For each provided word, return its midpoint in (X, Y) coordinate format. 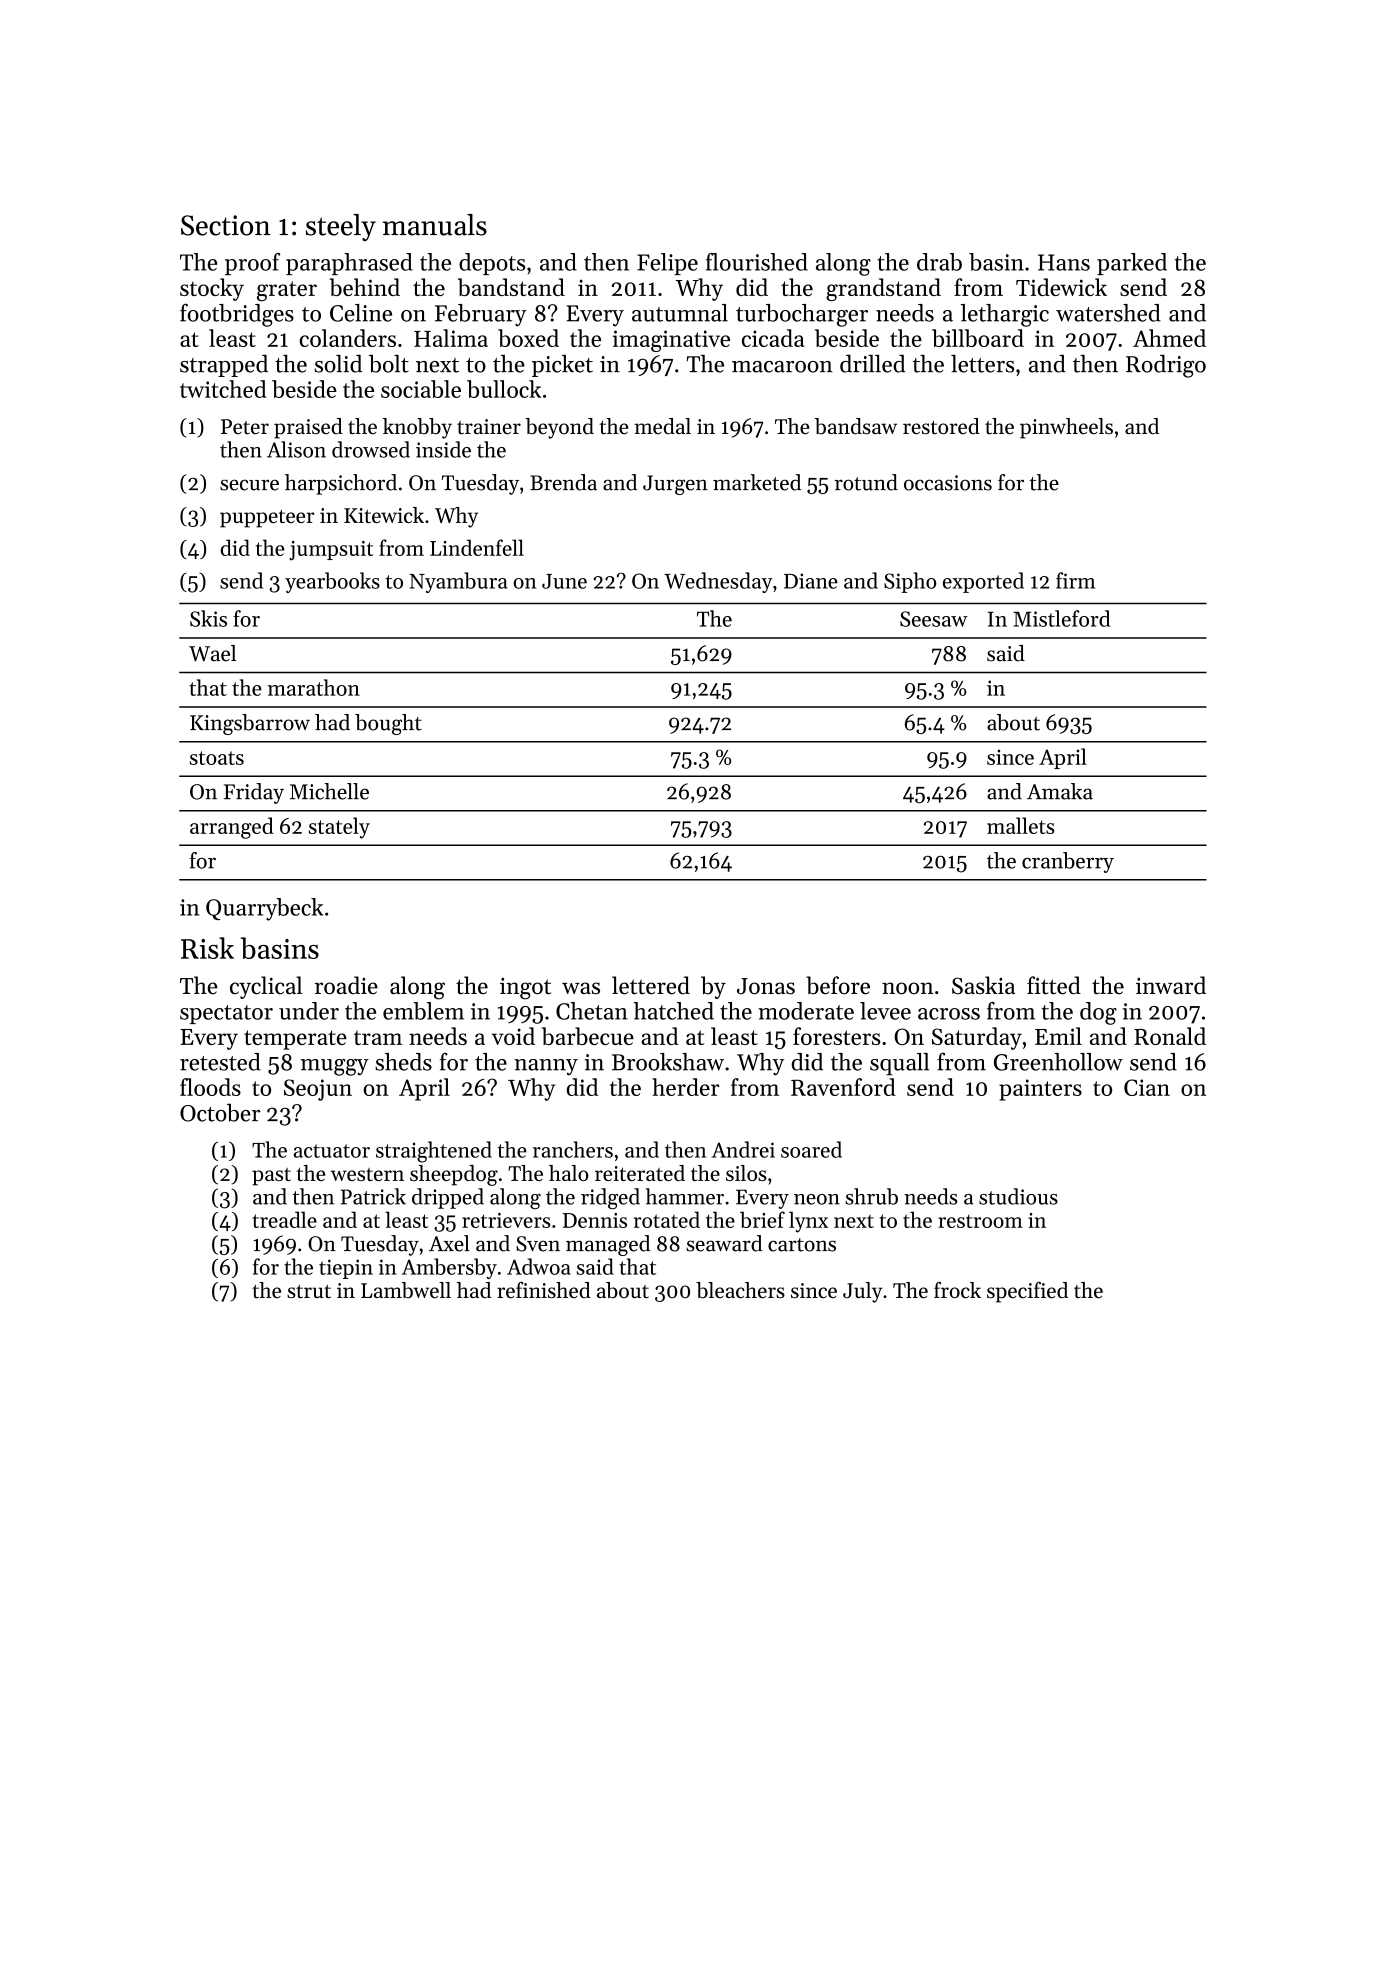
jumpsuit (331, 551)
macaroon (782, 367)
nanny (546, 1067)
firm (1075, 580)
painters (1040, 1090)
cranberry (1068, 862)
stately (339, 828)
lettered (651, 985)
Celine (361, 313)
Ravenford (843, 1087)
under (309, 1011)
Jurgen (675, 485)
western (367, 1174)
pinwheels (1066, 428)
